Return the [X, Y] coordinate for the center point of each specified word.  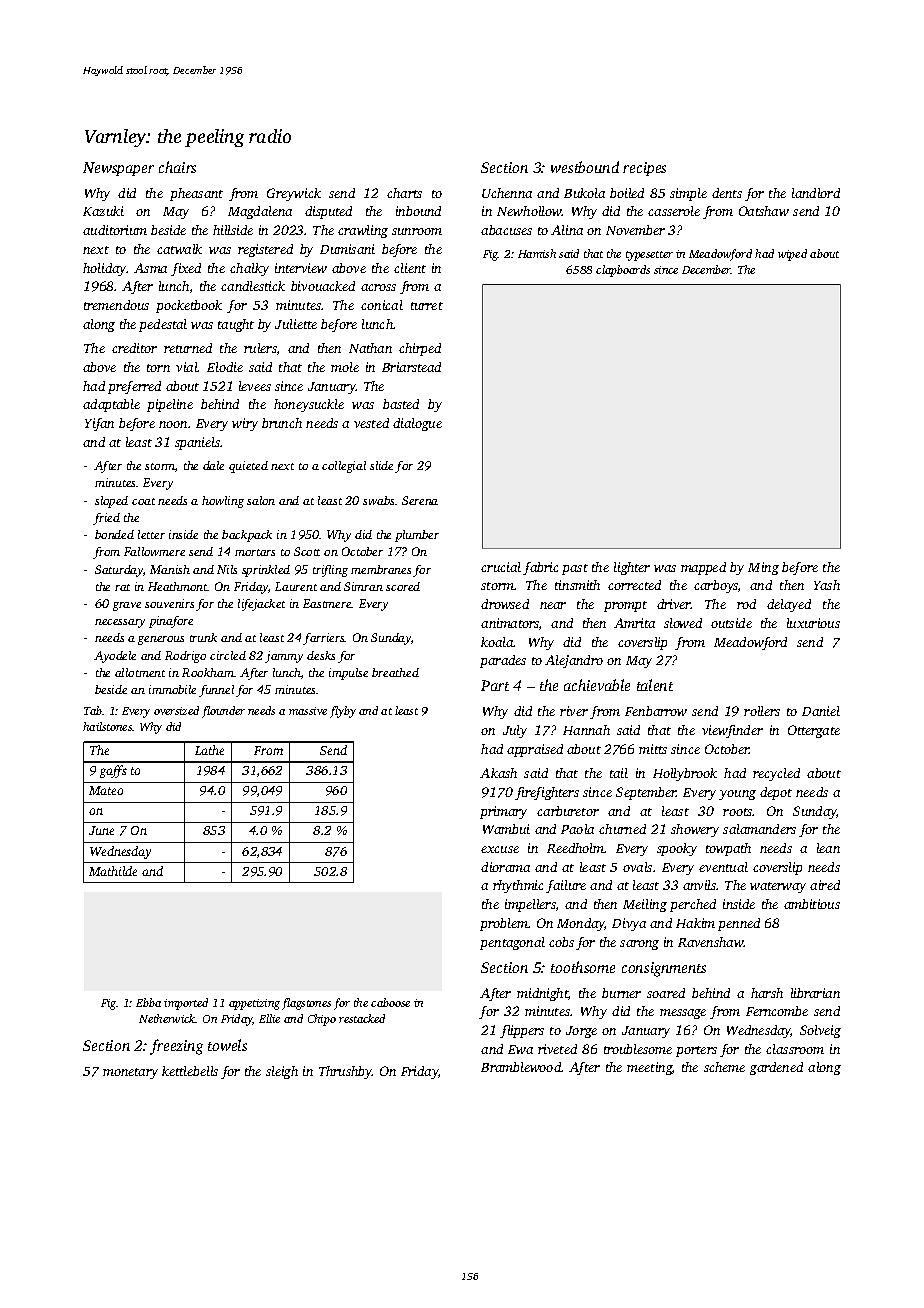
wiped [792, 255]
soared [666, 993]
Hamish [537, 253]
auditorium [115, 230]
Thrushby [345, 1072]
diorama [505, 867]
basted [401, 404]
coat [143, 501]
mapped [703, 568]
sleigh [282, 1072]
